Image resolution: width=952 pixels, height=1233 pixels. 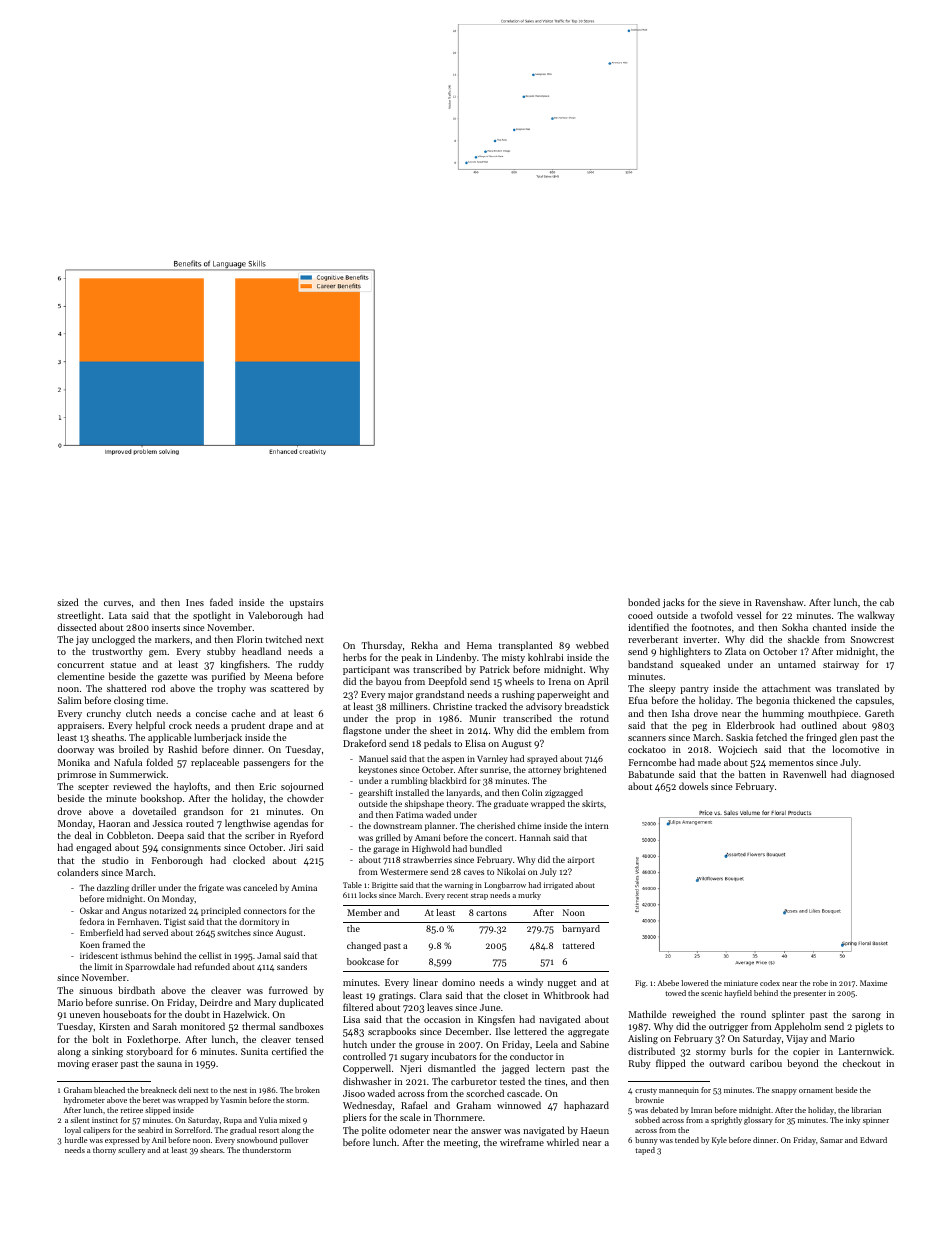 I want to click on Koen, so click(x=90, y=945).
